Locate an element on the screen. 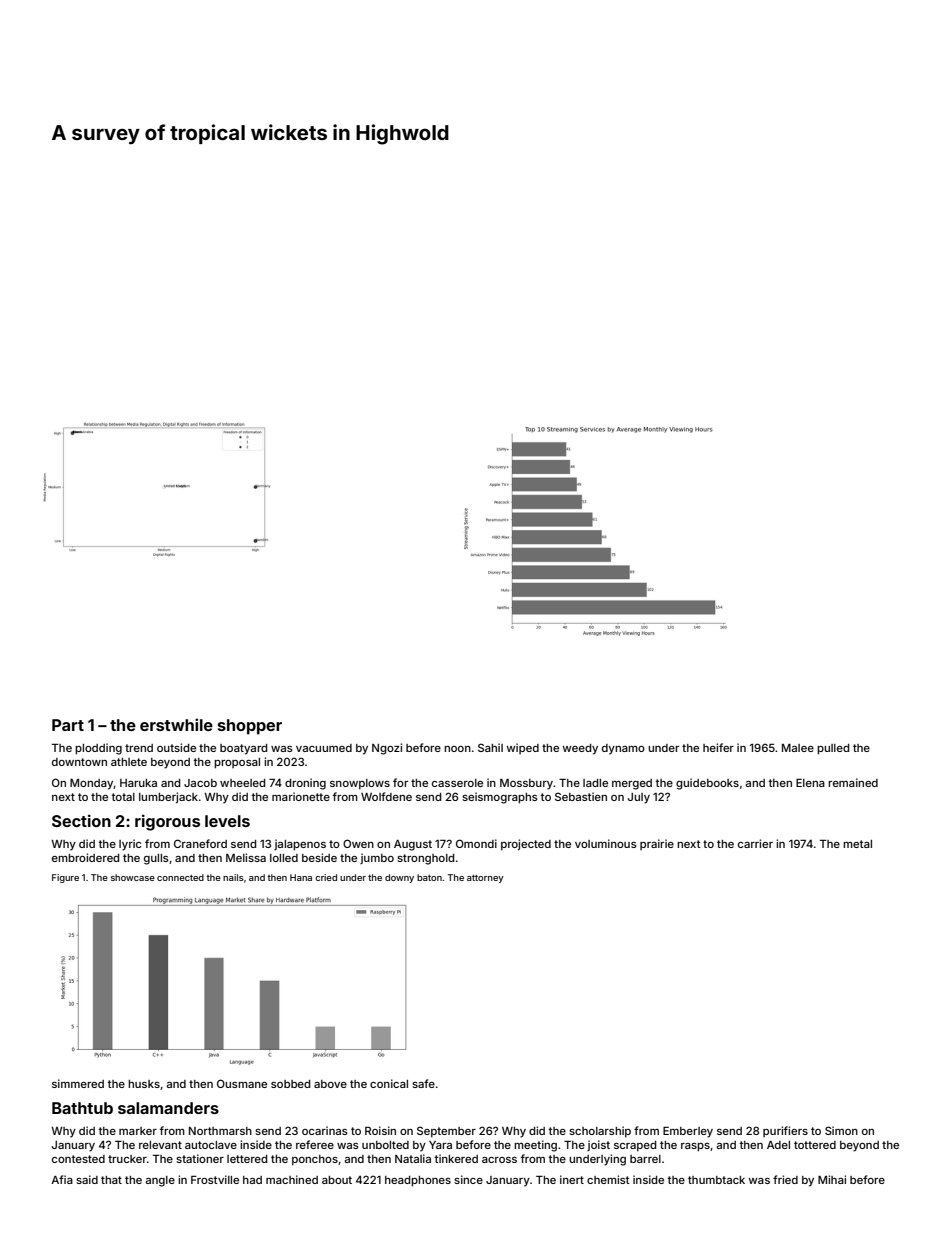 The image size is (952, 1233). safe is located at coordinates (423, 1083).
